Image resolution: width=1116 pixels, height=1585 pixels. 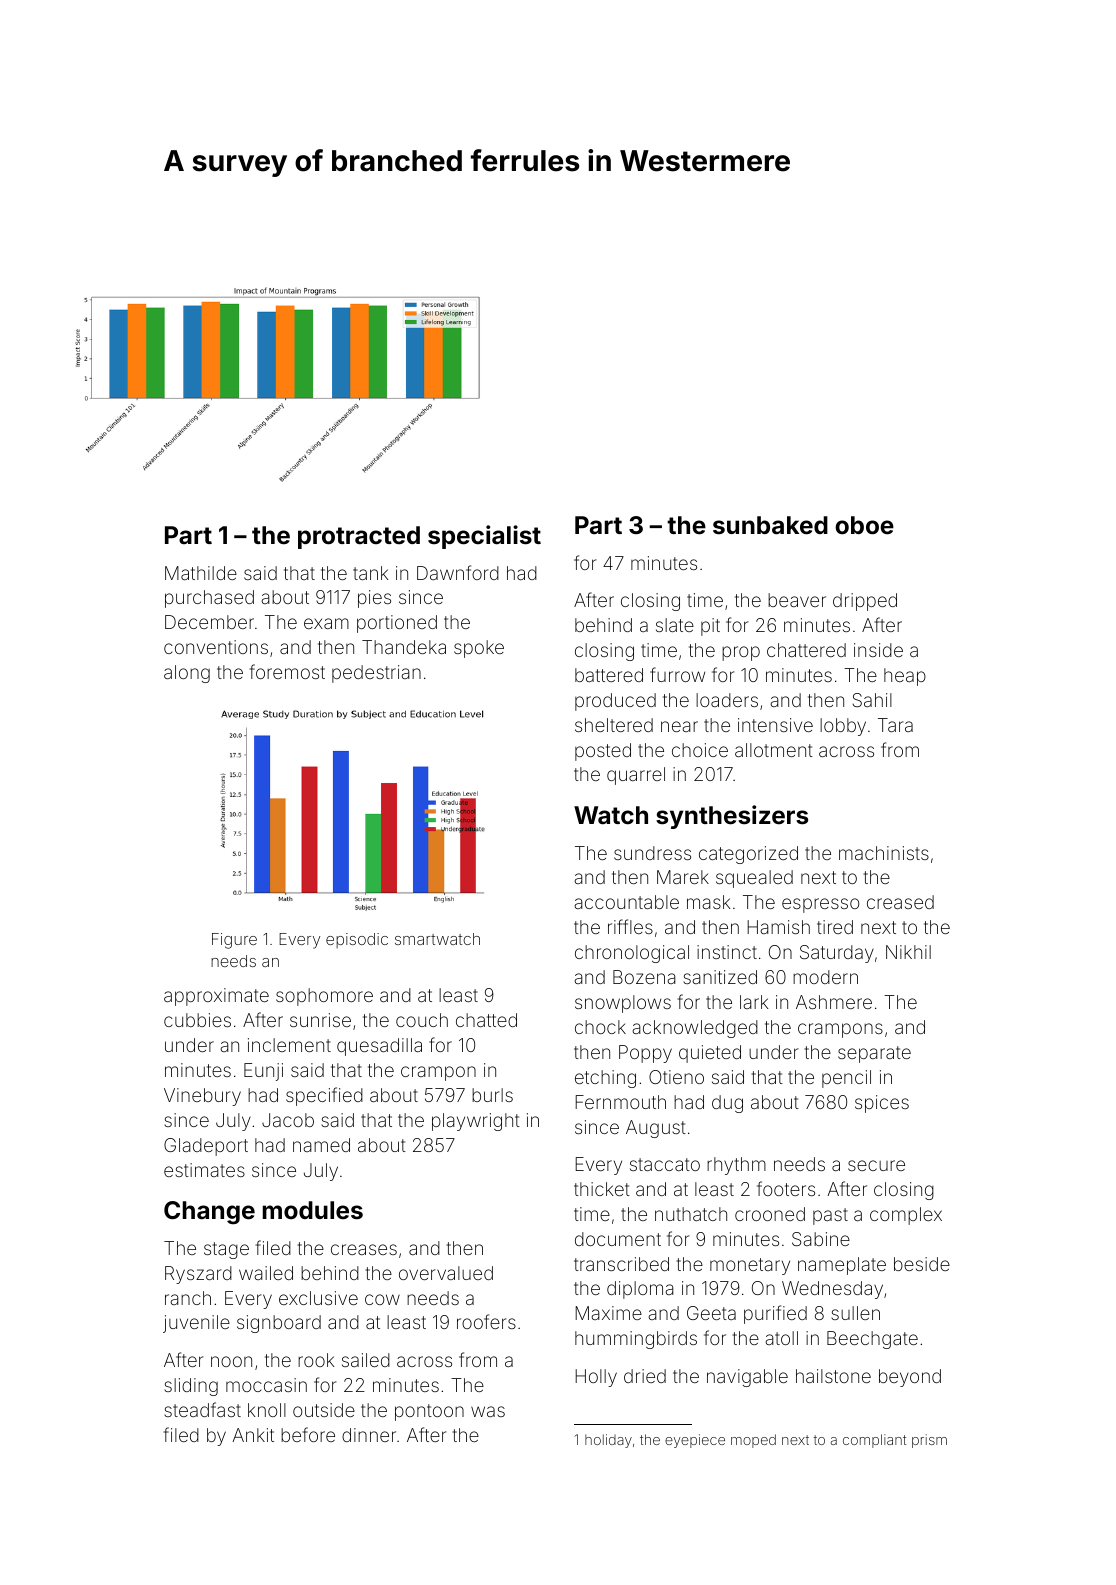 What do you see at coordinates (359, 537) in the page?
I see `protracted` at bounding box center [359, 537].
